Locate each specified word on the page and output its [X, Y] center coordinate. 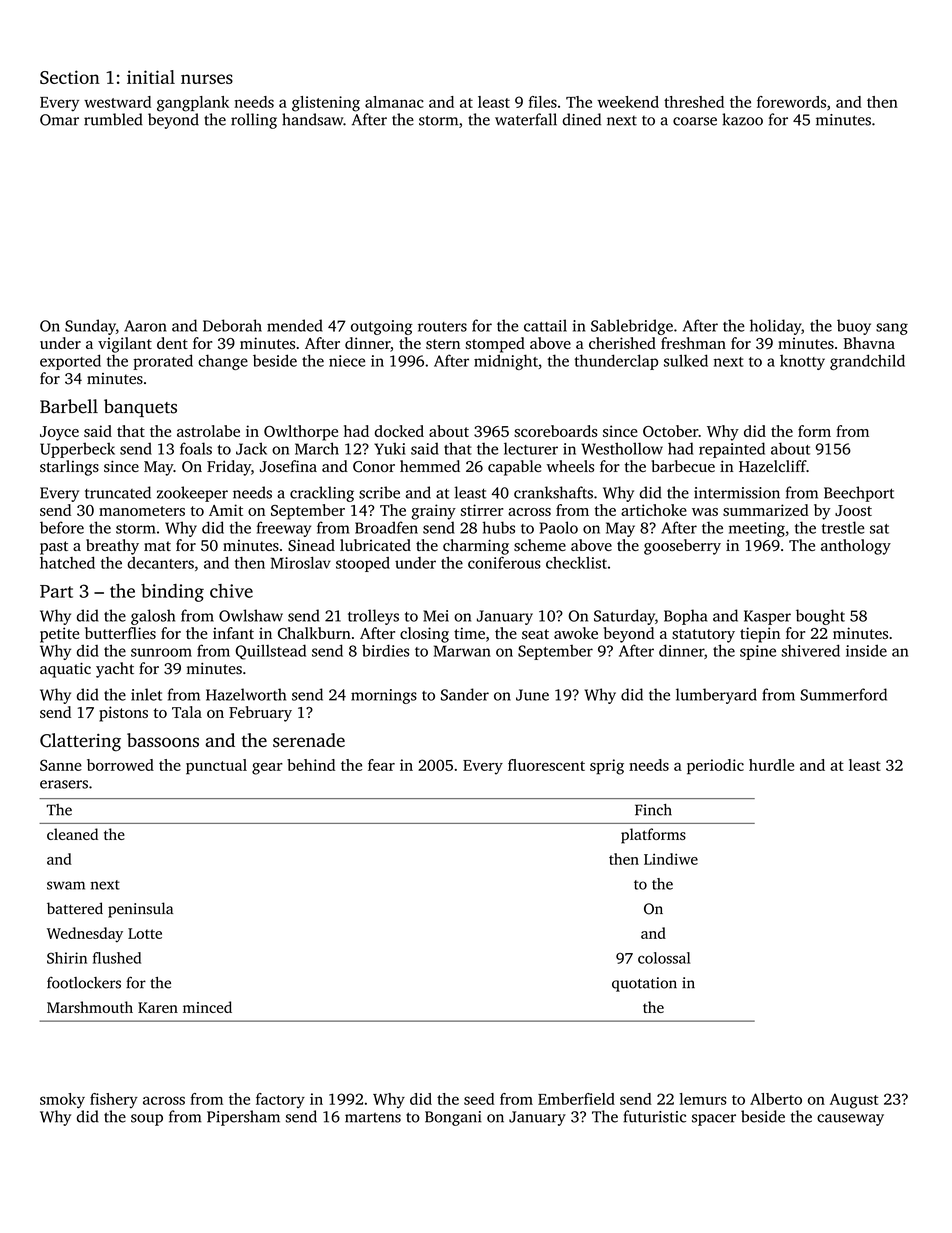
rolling [254, 121]
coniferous [504, 562]
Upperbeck [77, 450]
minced [207, 1007]
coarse [695, 121]
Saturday [624, 617]
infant [233, 633]
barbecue [683, 466]
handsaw [312, 119]
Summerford [843, 694]
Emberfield [576, 1099]
